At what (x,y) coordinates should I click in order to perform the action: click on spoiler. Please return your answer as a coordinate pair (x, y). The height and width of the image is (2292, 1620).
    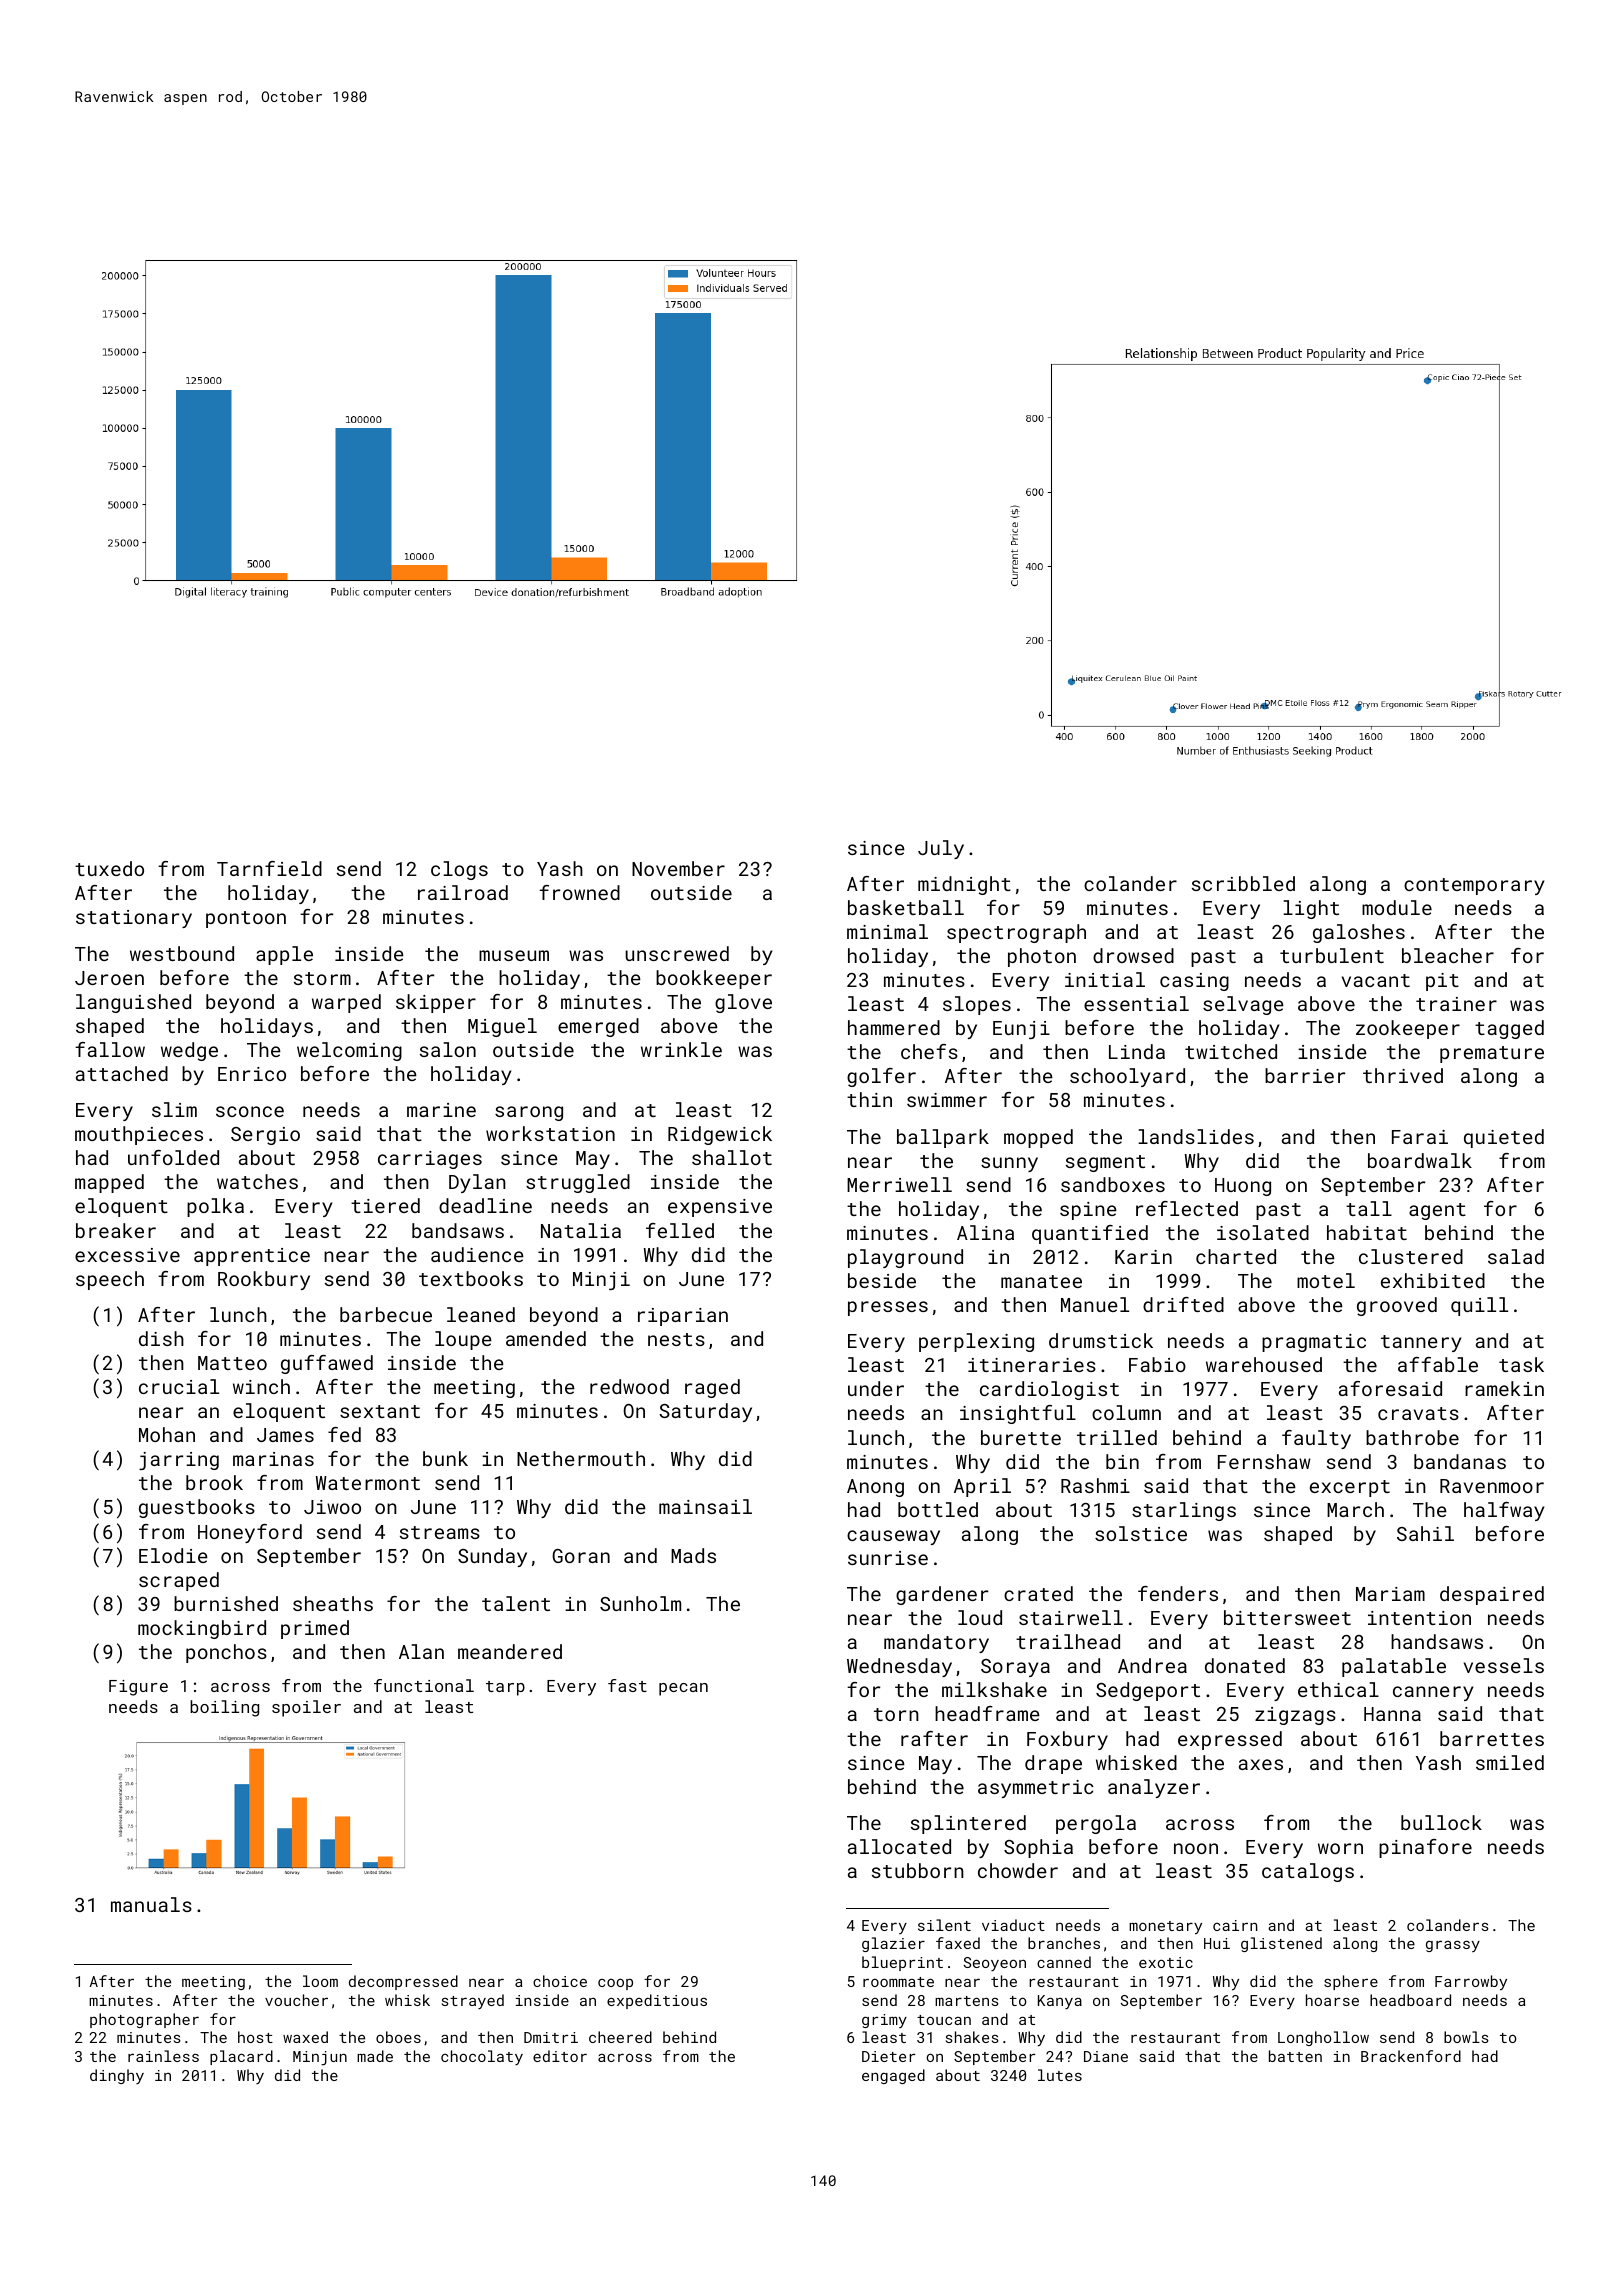
    Looking at the image, I should click on (306, 1708).
